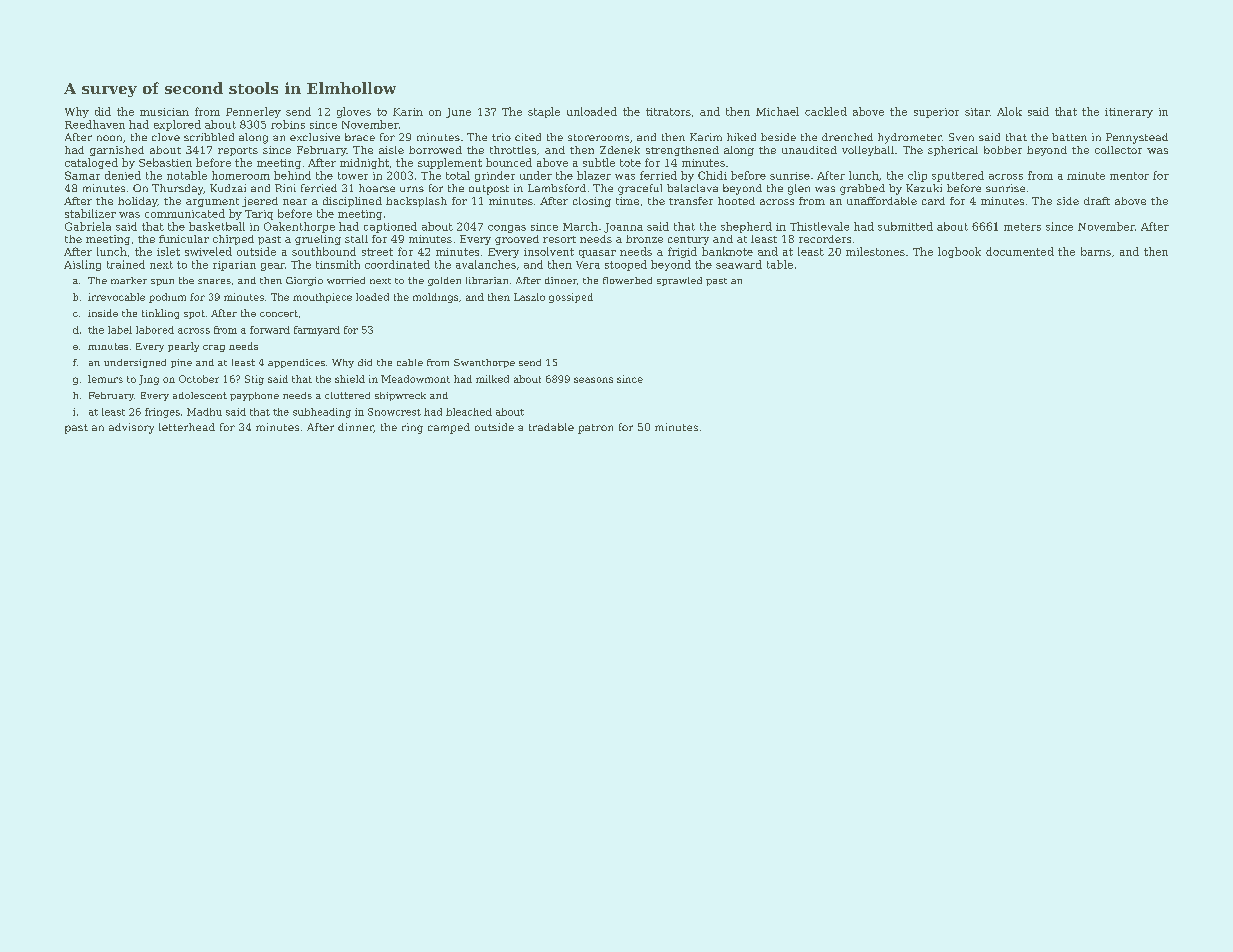  I want to click on Sebastien, so click(165, 162).
